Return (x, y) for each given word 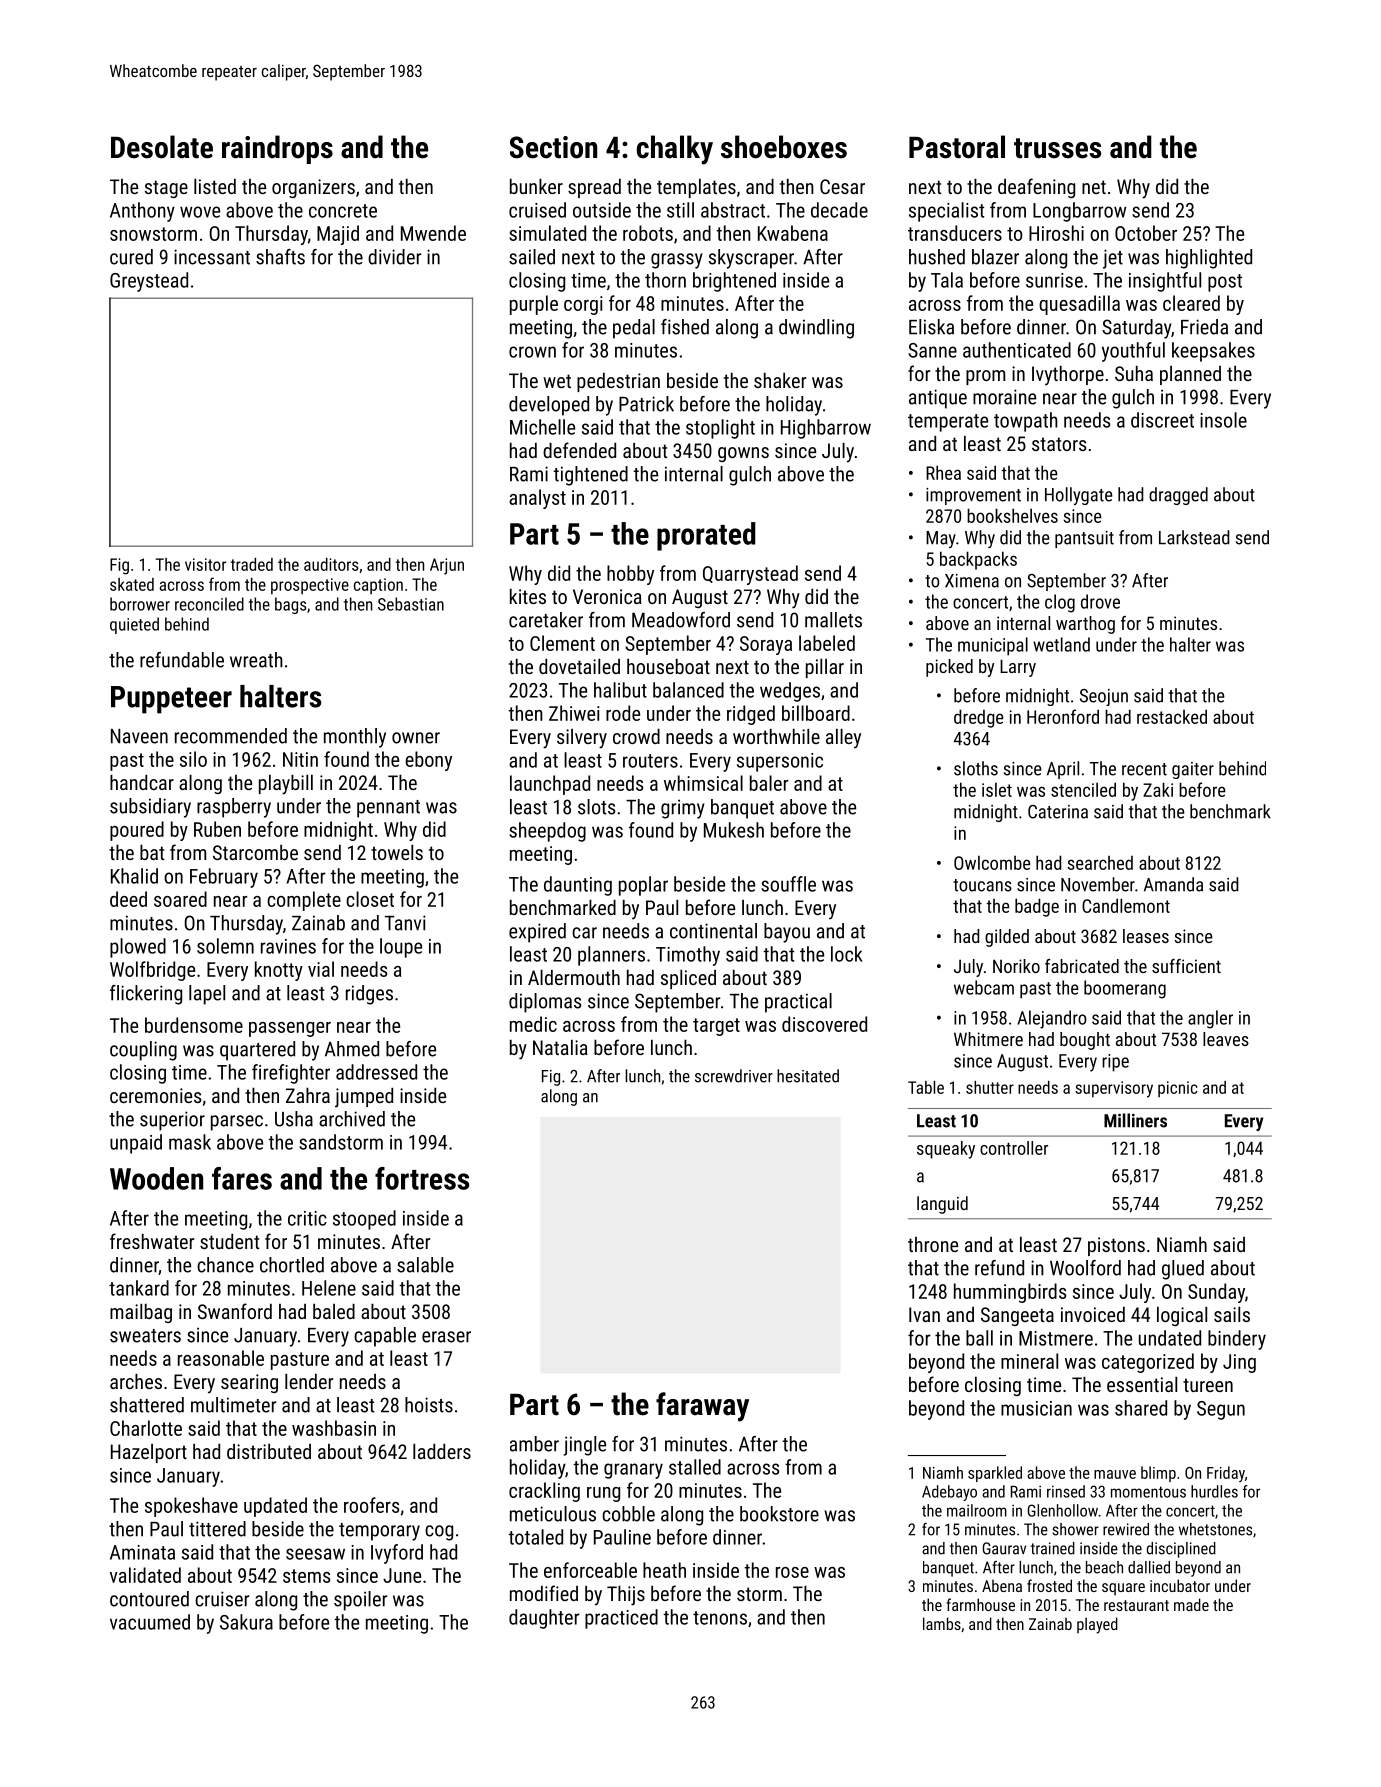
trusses (1057, 148)
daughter (544, 1619)
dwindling (816, 329)
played (1097, 1625)
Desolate (162, 147)
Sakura (246, 1622)
